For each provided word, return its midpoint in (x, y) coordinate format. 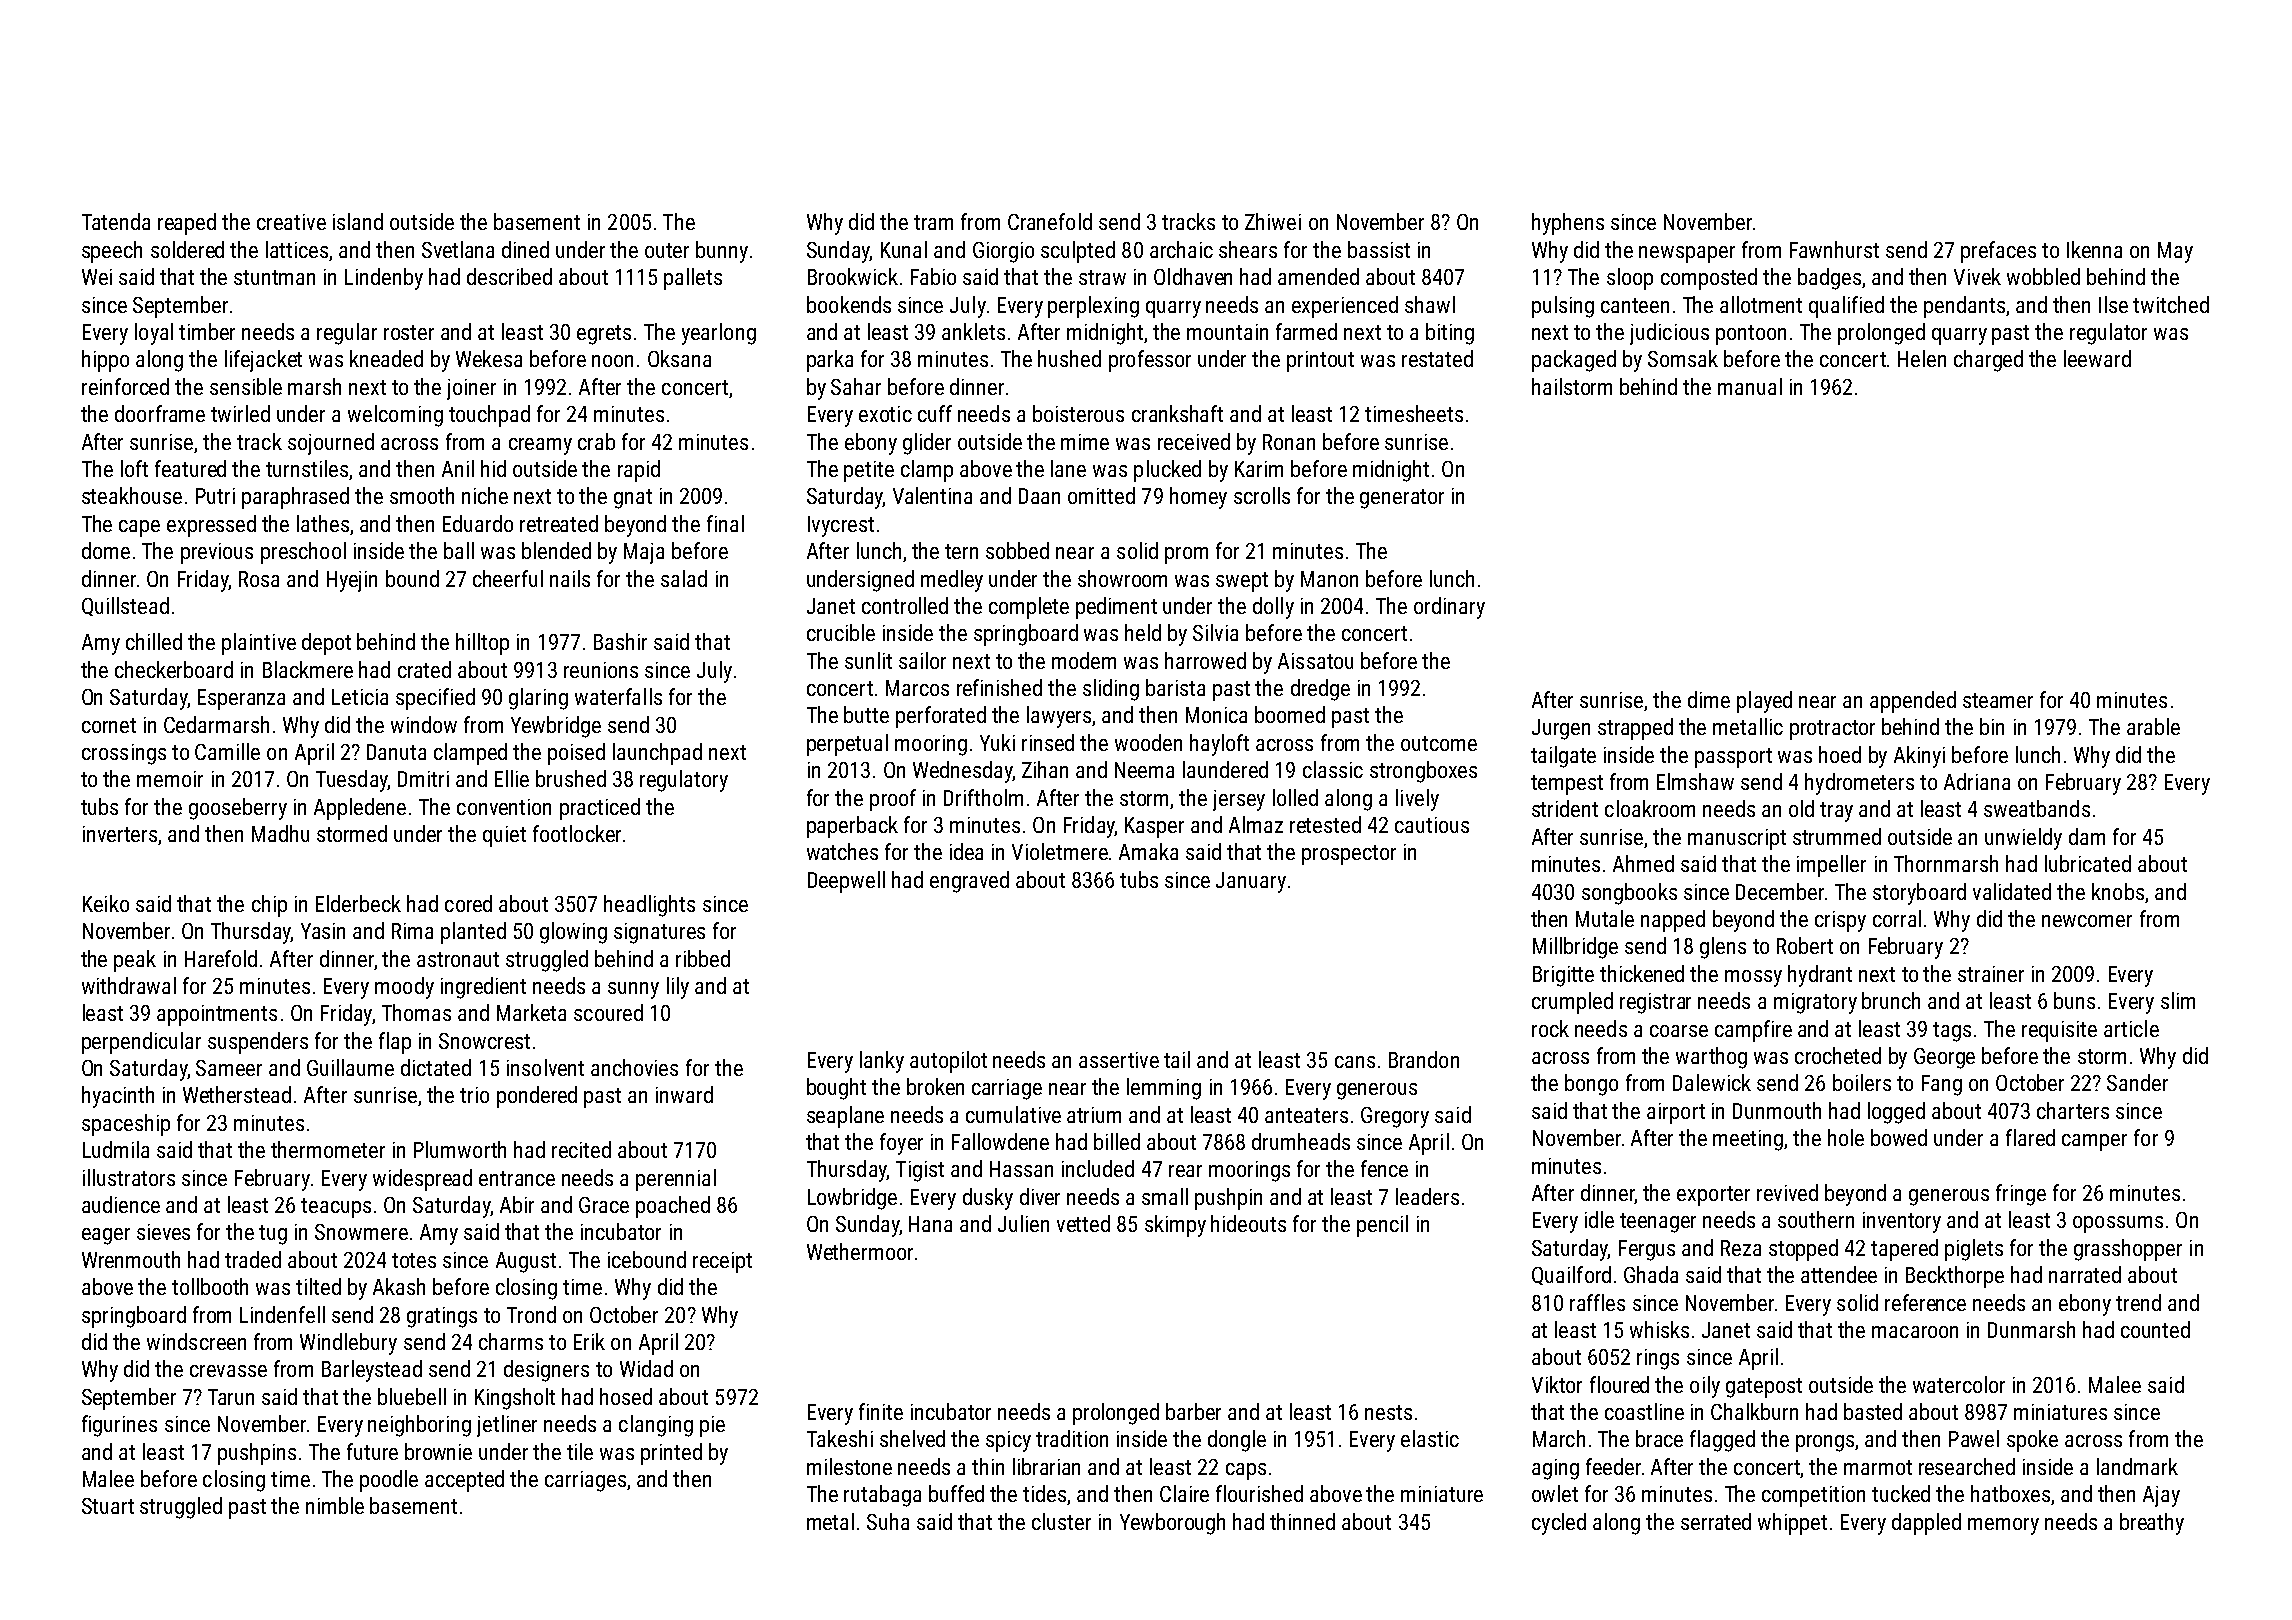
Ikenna (2094, 249)
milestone (849, 1466)
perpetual (847, 745)
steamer (1998, 700)
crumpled (1572, 1003)
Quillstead (125, 606)
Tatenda (116, 221)
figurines (119, 1426)
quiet (504, 836)
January (1251, 882)
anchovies (634, 1067)
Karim (1259, 469)
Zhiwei (1273, 221)
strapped (1635, 729)
